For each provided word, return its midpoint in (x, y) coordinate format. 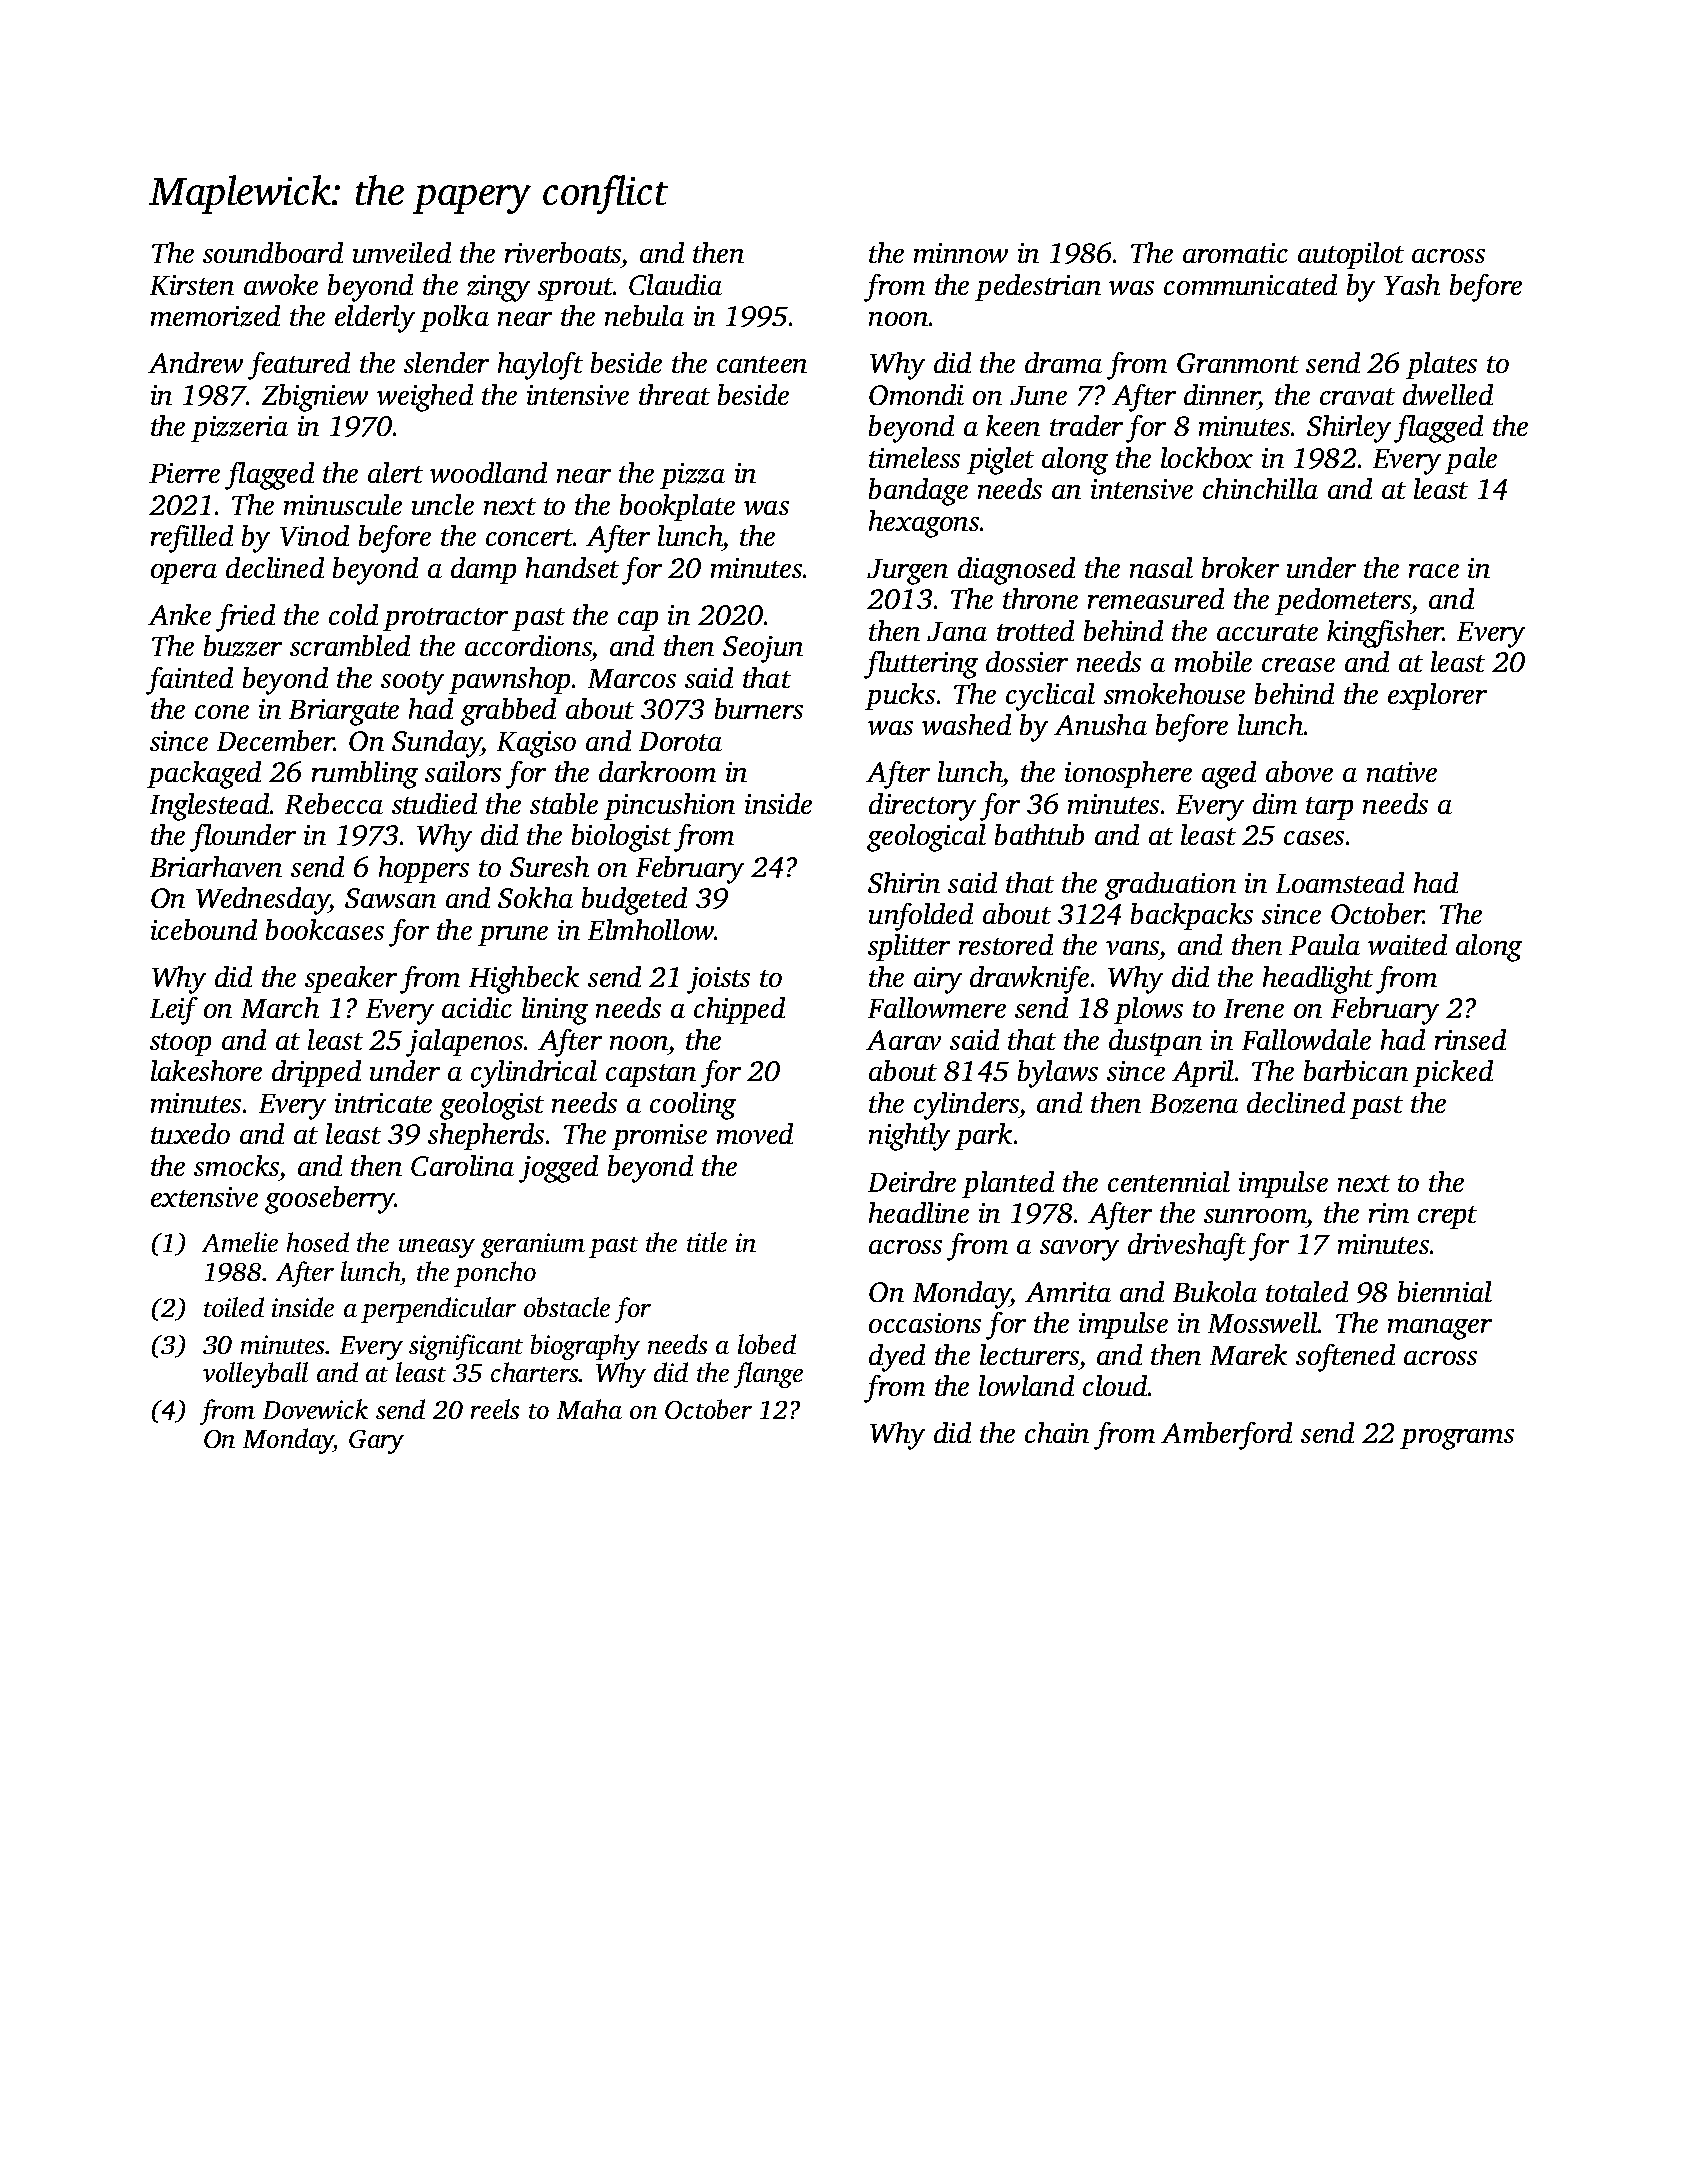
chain (1057, 1432)
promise (659, 1137)
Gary (376, 1442)
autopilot (1351, 255)
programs (1457, 1439)
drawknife (1029, 980)
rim (1389, 1213)
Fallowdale (1306, 1039)
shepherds (486, 1136)
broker (1240, 567)
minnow (961, 253)
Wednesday (263, 901)
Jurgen (907, 572)
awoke (281, 284)
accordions (528, 645)
